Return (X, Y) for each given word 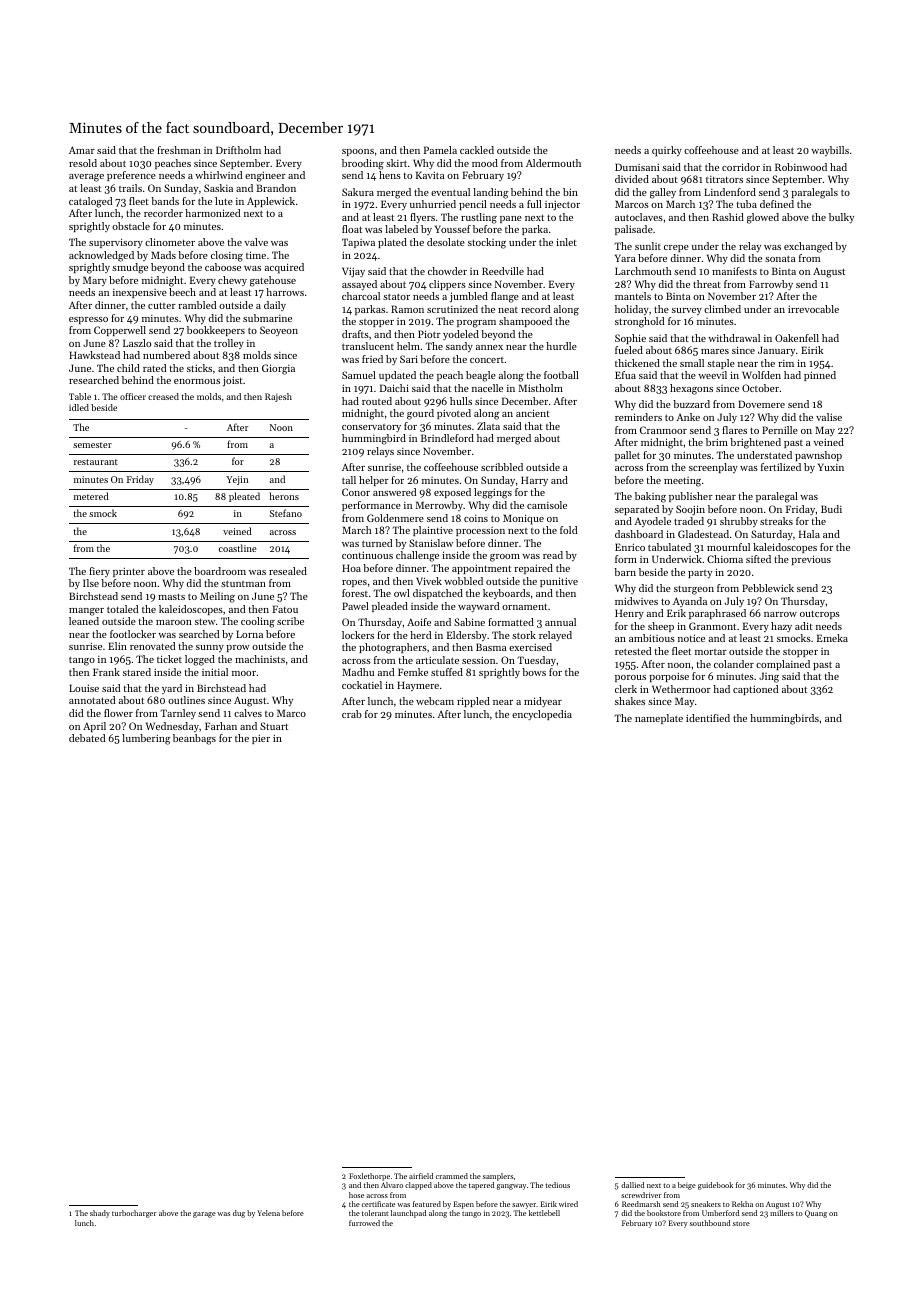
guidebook (715, 1186)
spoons (358, 152)
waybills (830, 151)
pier (261, 739)
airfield (421, 1176)
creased (163, 396)
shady (100, 1214)
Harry (534, 481)
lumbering (146, 739)
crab (352, 714)
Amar (82, 150)
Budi (831, 509)
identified (708, 718)
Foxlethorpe (369, 1177)
